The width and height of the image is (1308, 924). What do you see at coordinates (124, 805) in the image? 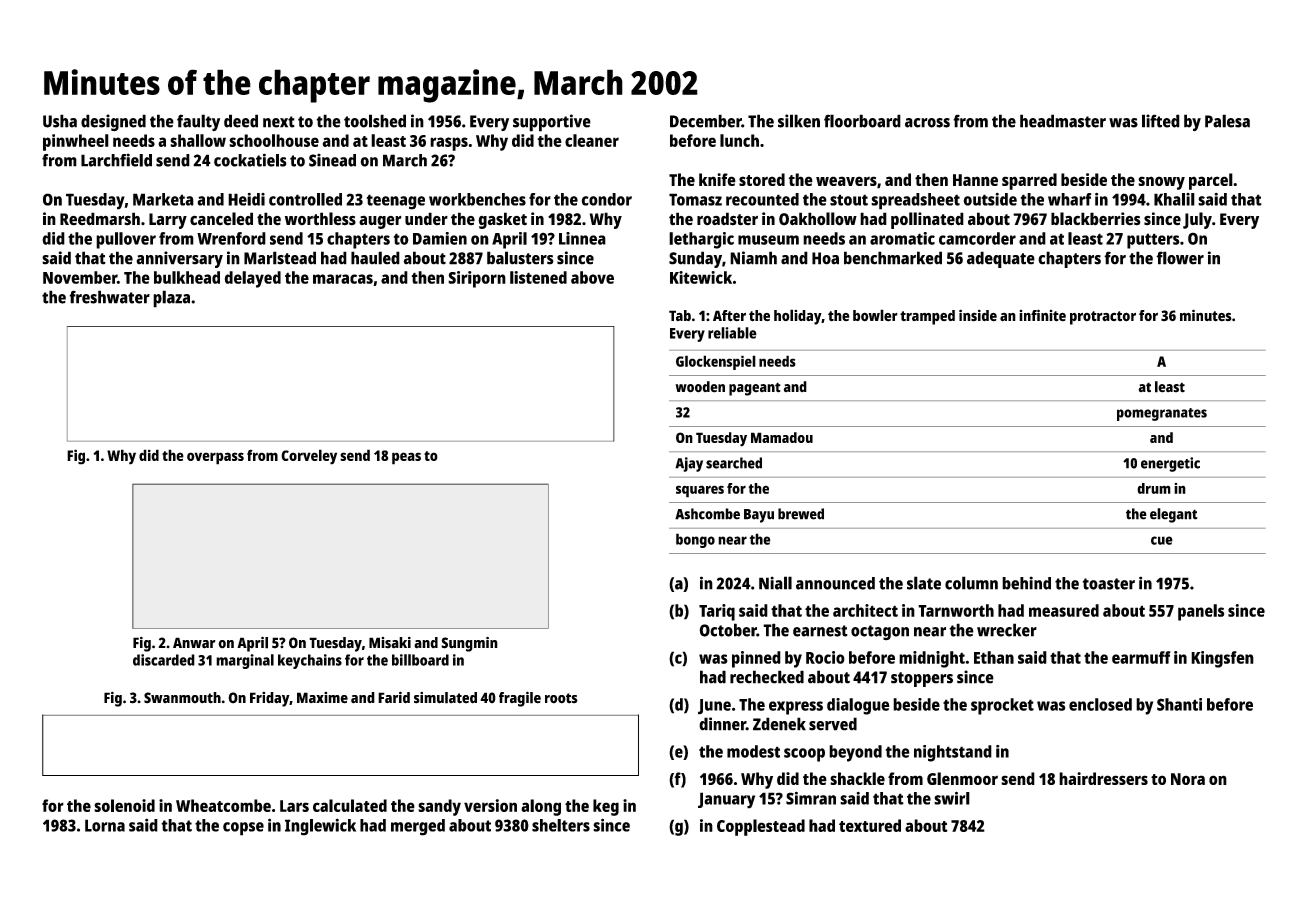
I see `solenoid` at bounding box center [124, 805].
